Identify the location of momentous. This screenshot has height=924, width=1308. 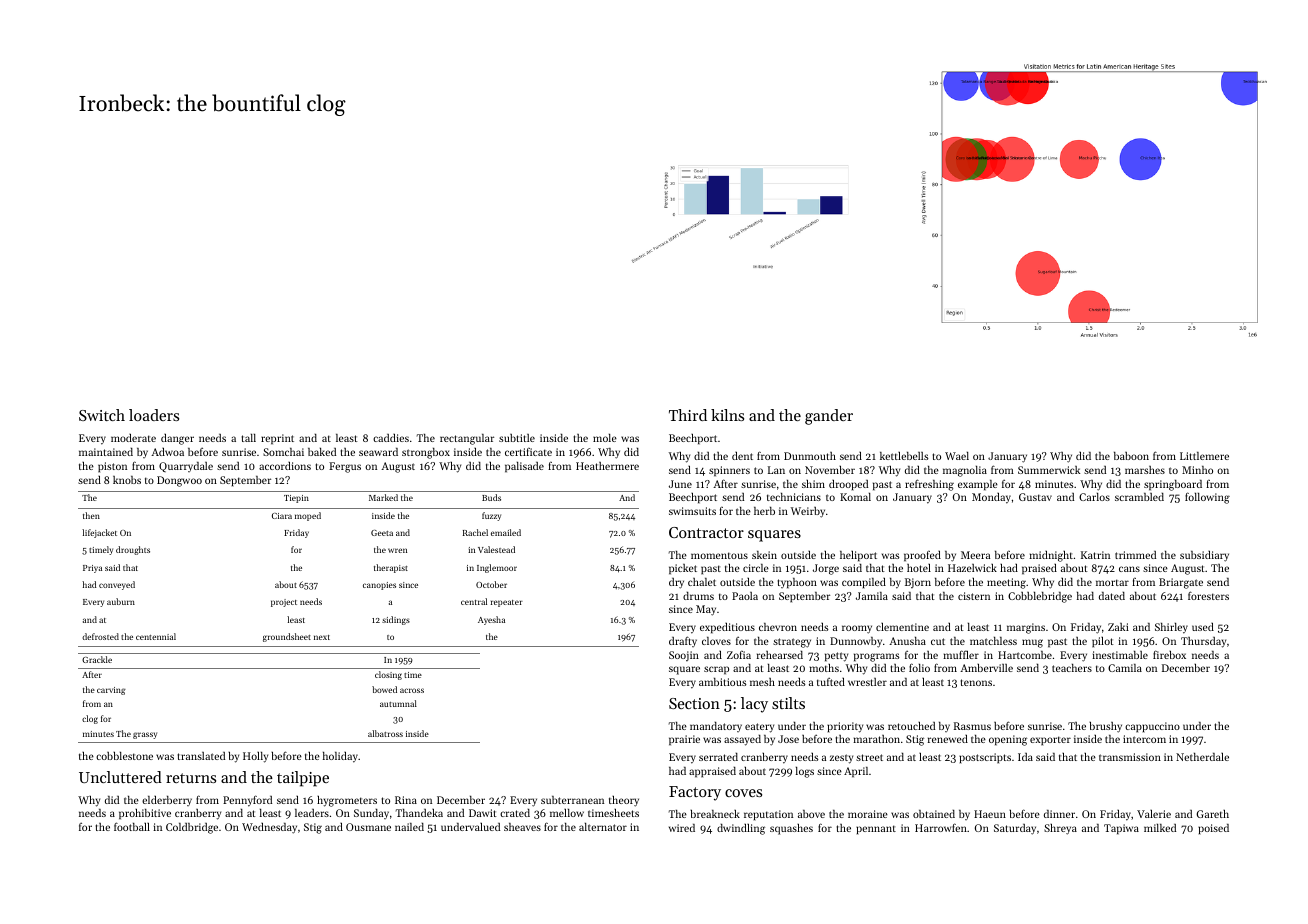
(719, 555).
